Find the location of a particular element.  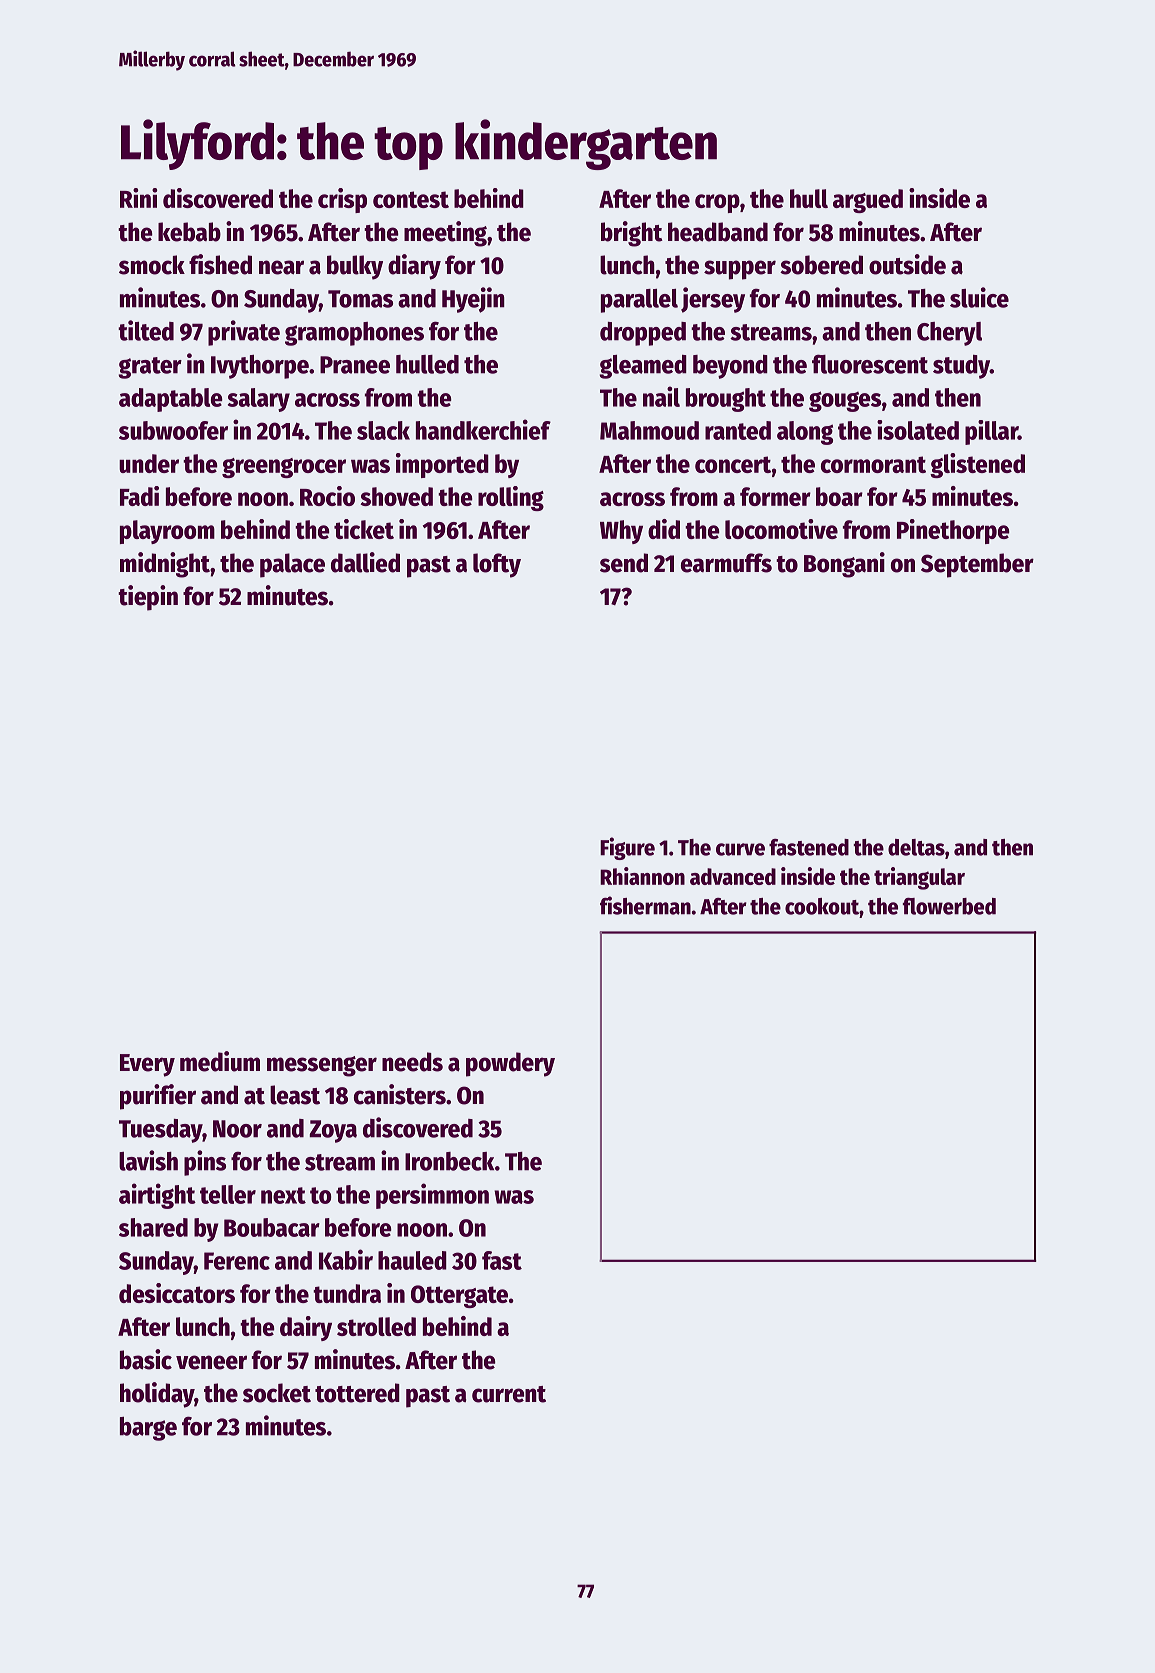

near is located at coordinates (281, 267).
